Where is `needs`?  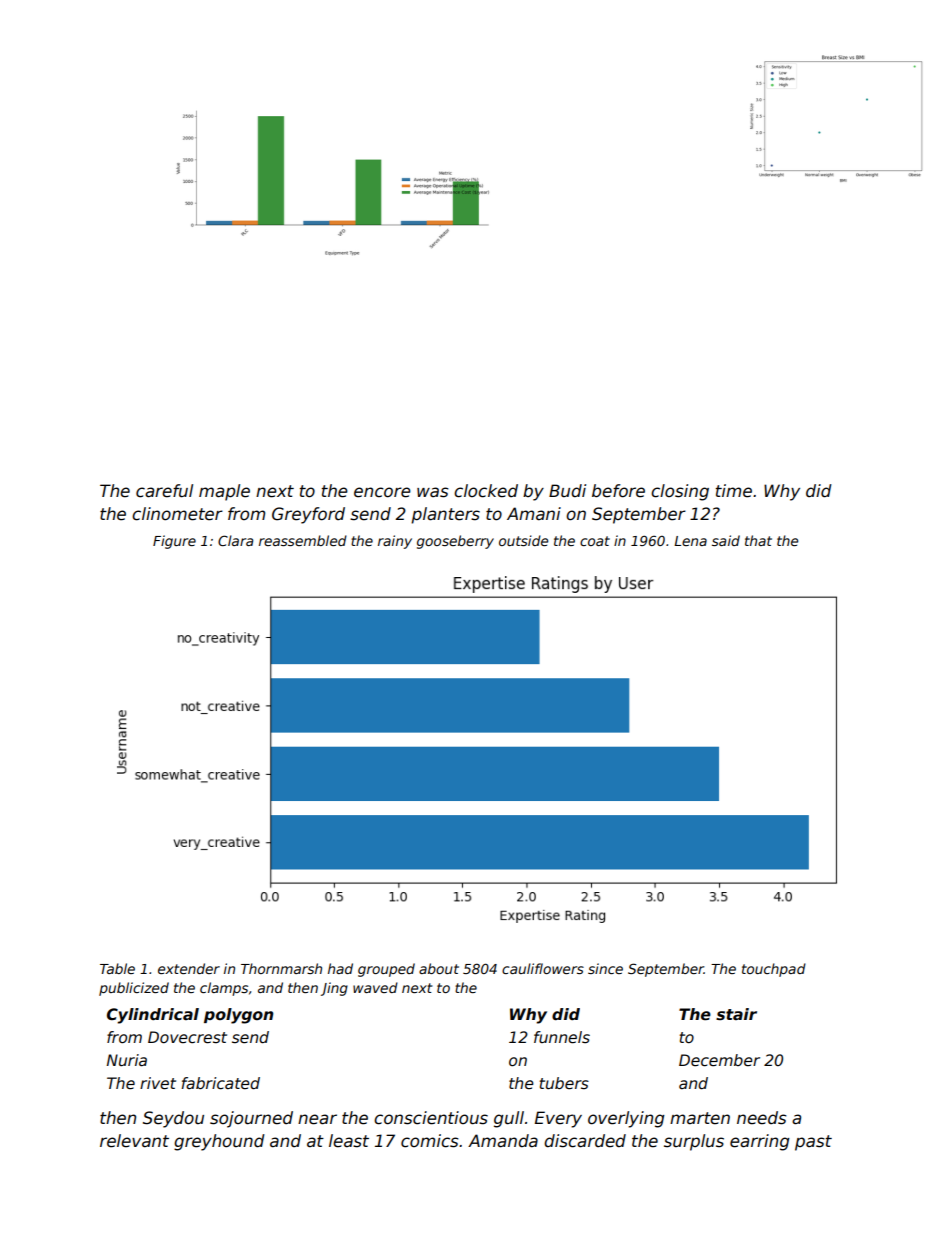
needs is located at coordinates (762, 1118).
